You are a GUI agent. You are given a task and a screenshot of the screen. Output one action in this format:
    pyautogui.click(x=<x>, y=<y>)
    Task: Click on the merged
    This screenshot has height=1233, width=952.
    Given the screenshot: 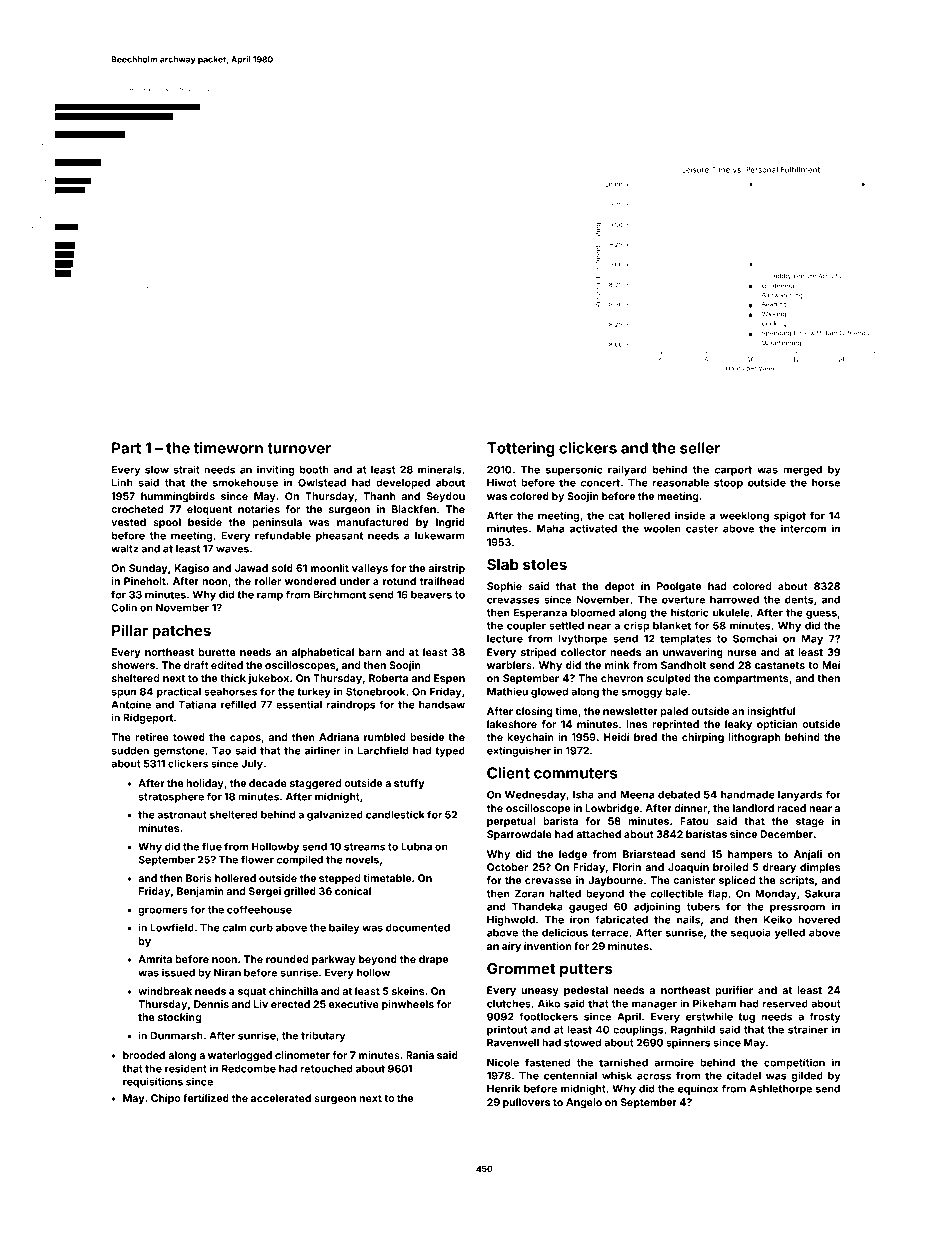 What is the action you would take?
    pyautogui.click(x=802, y=471)
